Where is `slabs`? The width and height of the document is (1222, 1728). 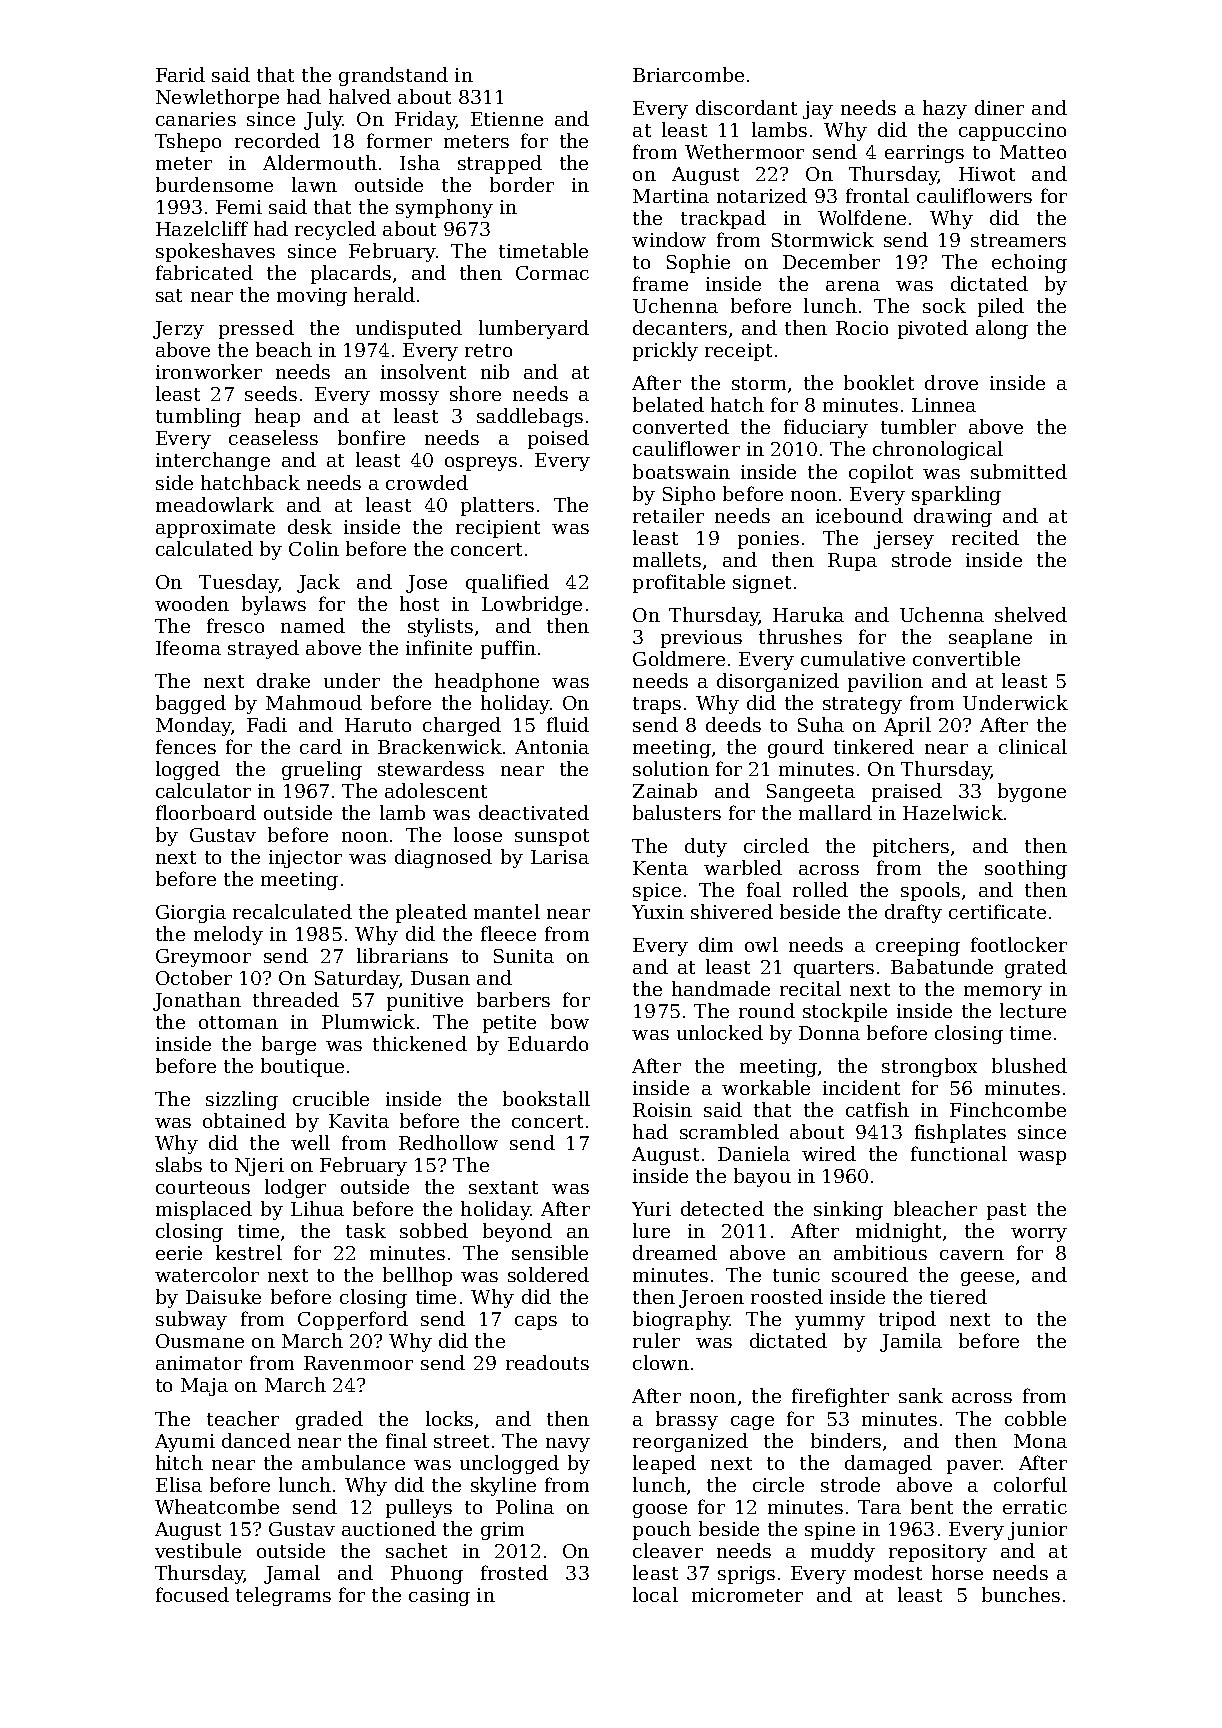
slabs is located at coordinates (179, 1164).
